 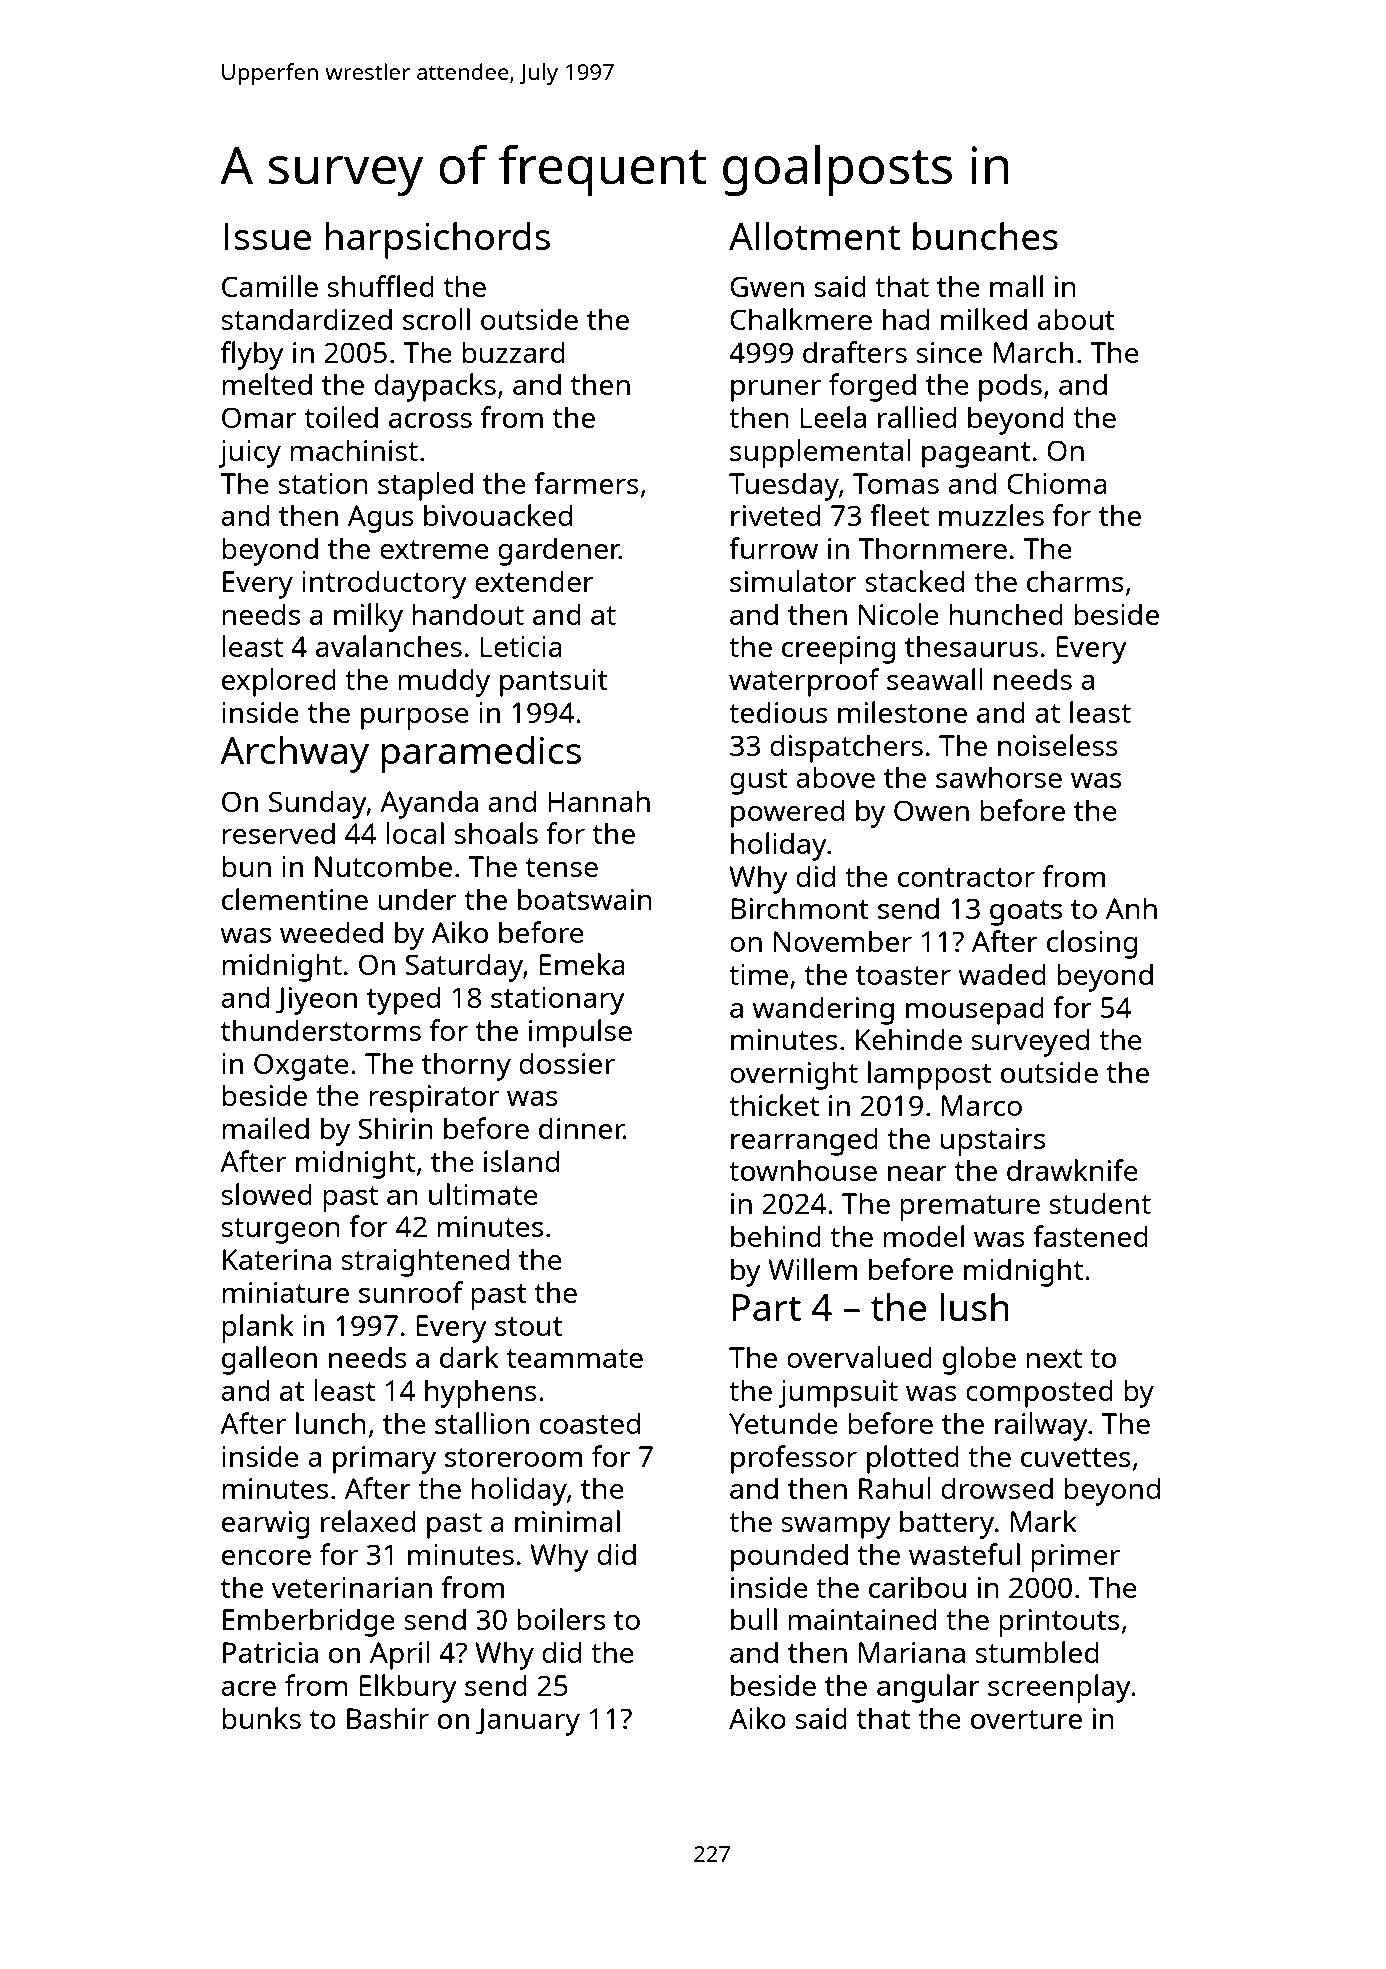 What do you see at coordinates (354, 450) in the screenshot?
I see `machinist` at bounding box center [354, 450].
